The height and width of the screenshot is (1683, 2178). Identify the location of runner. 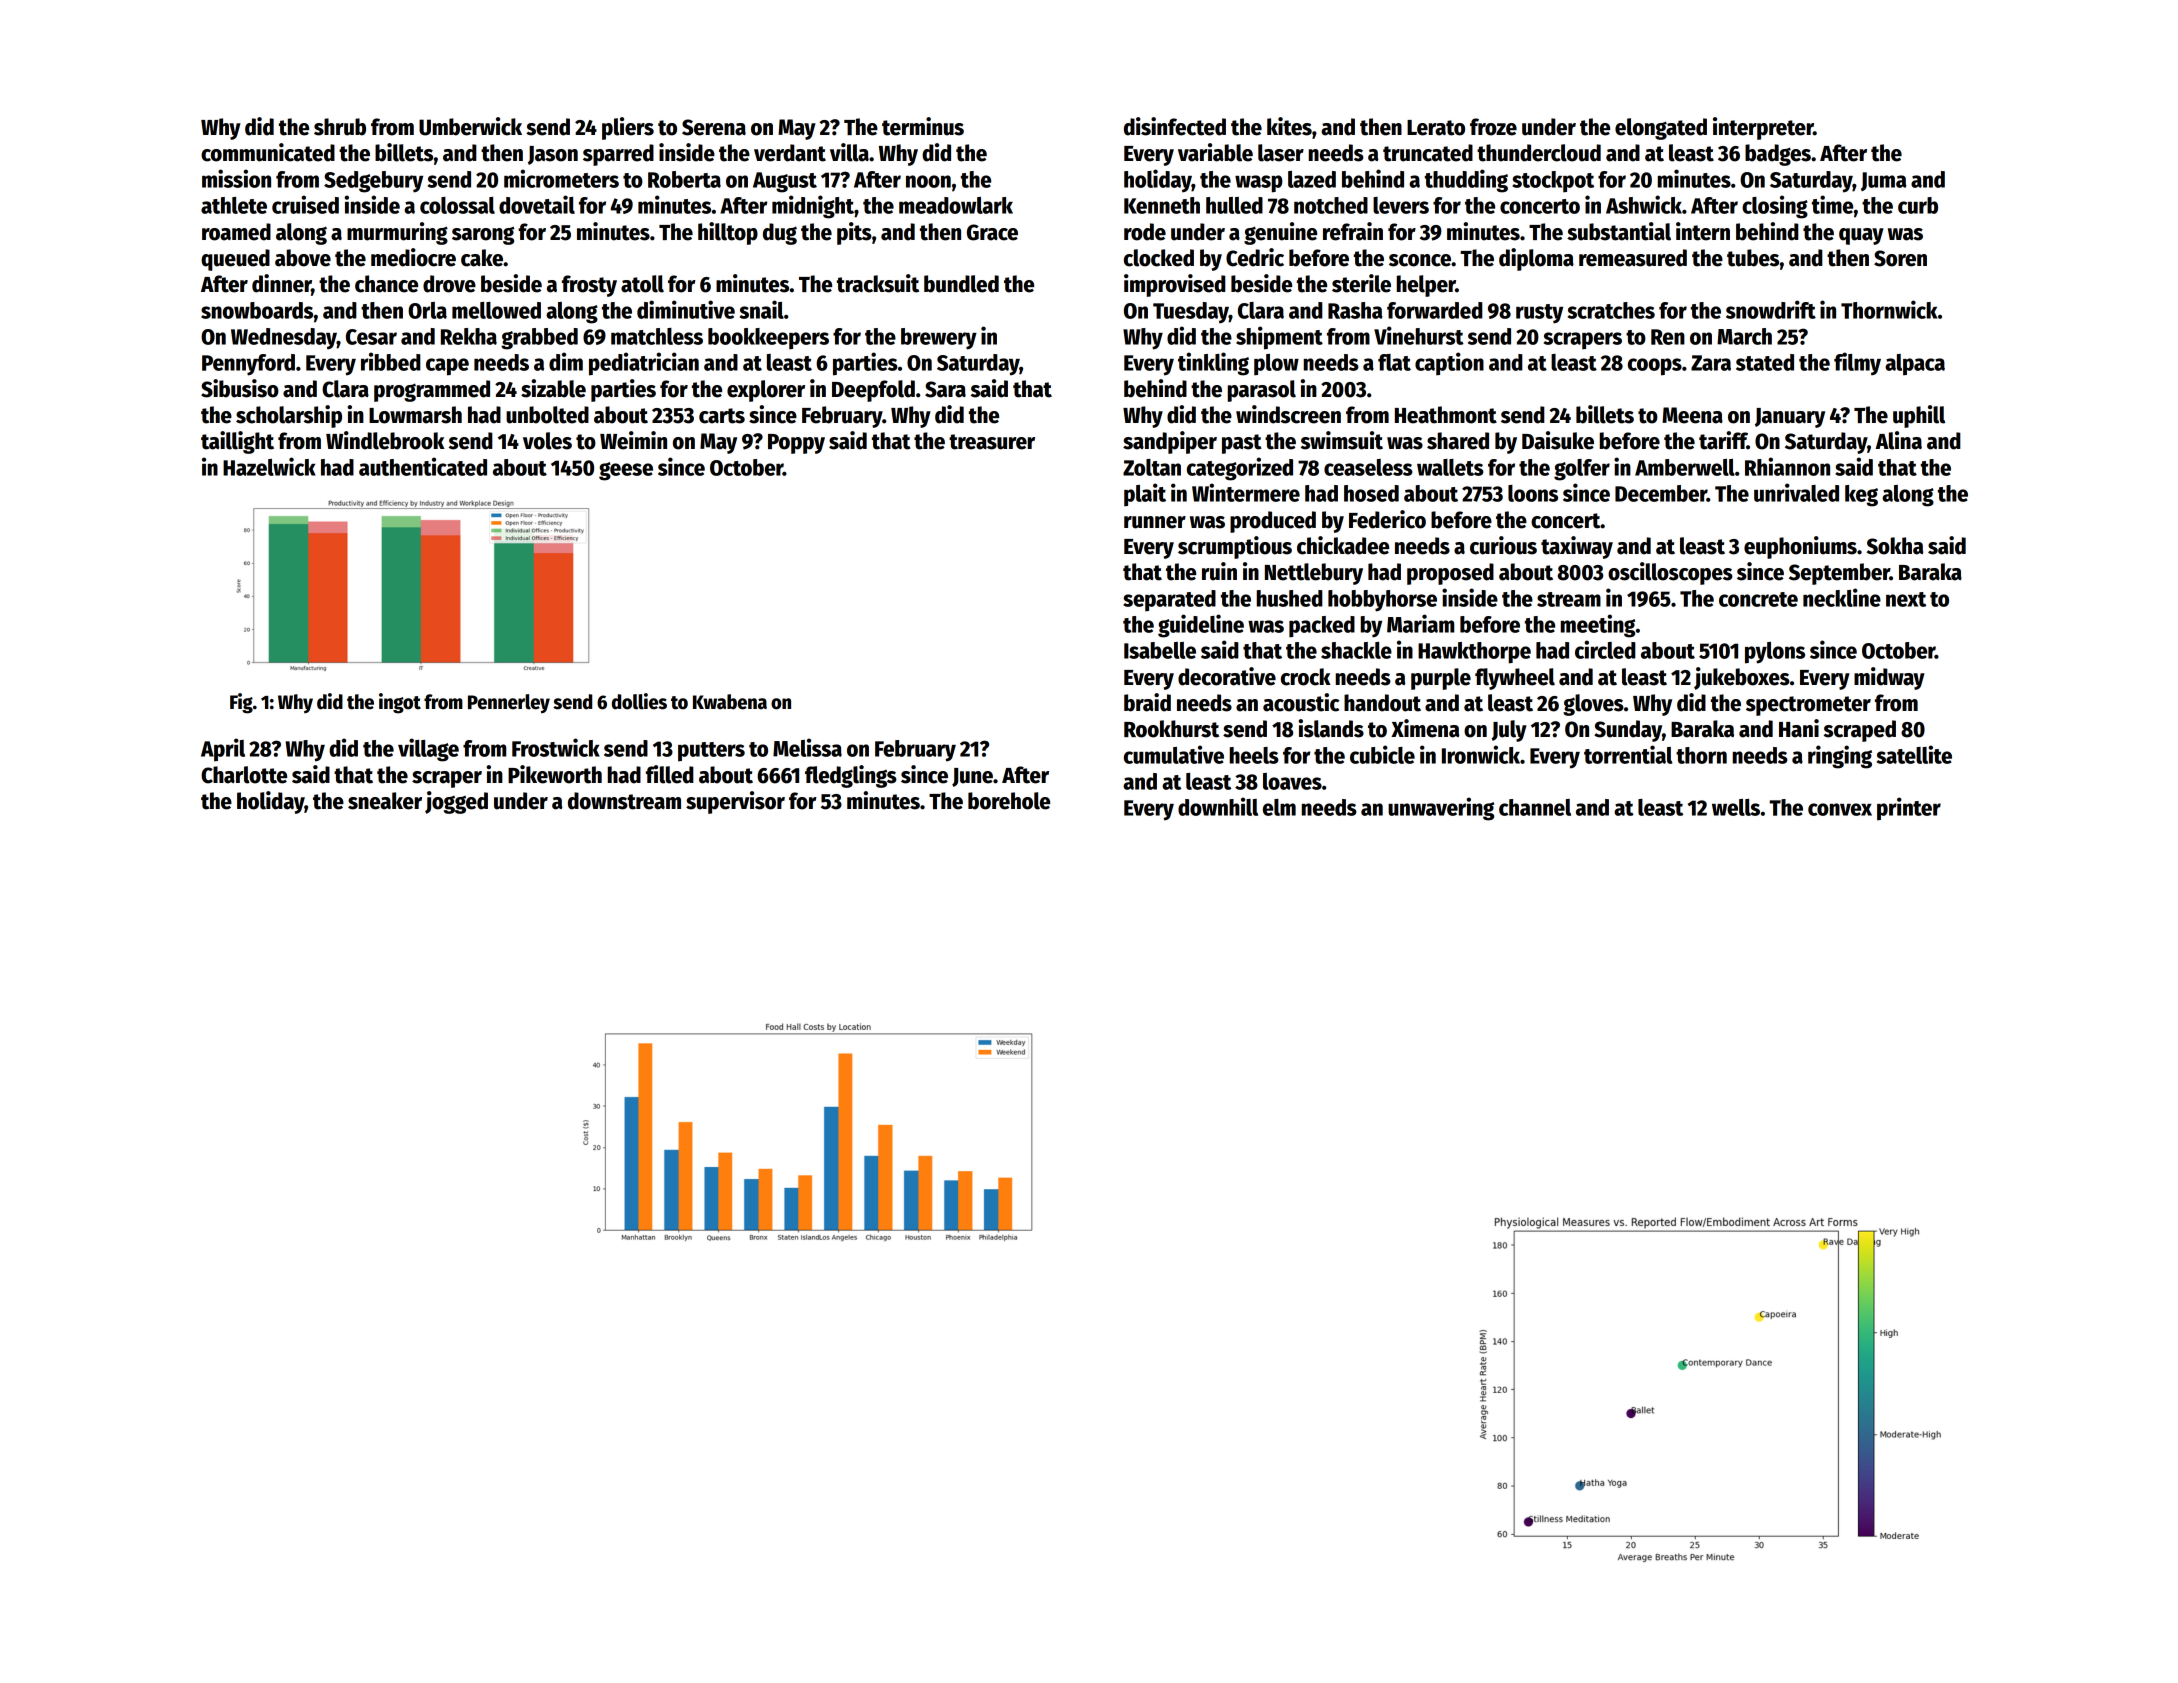
(1155, 522).
